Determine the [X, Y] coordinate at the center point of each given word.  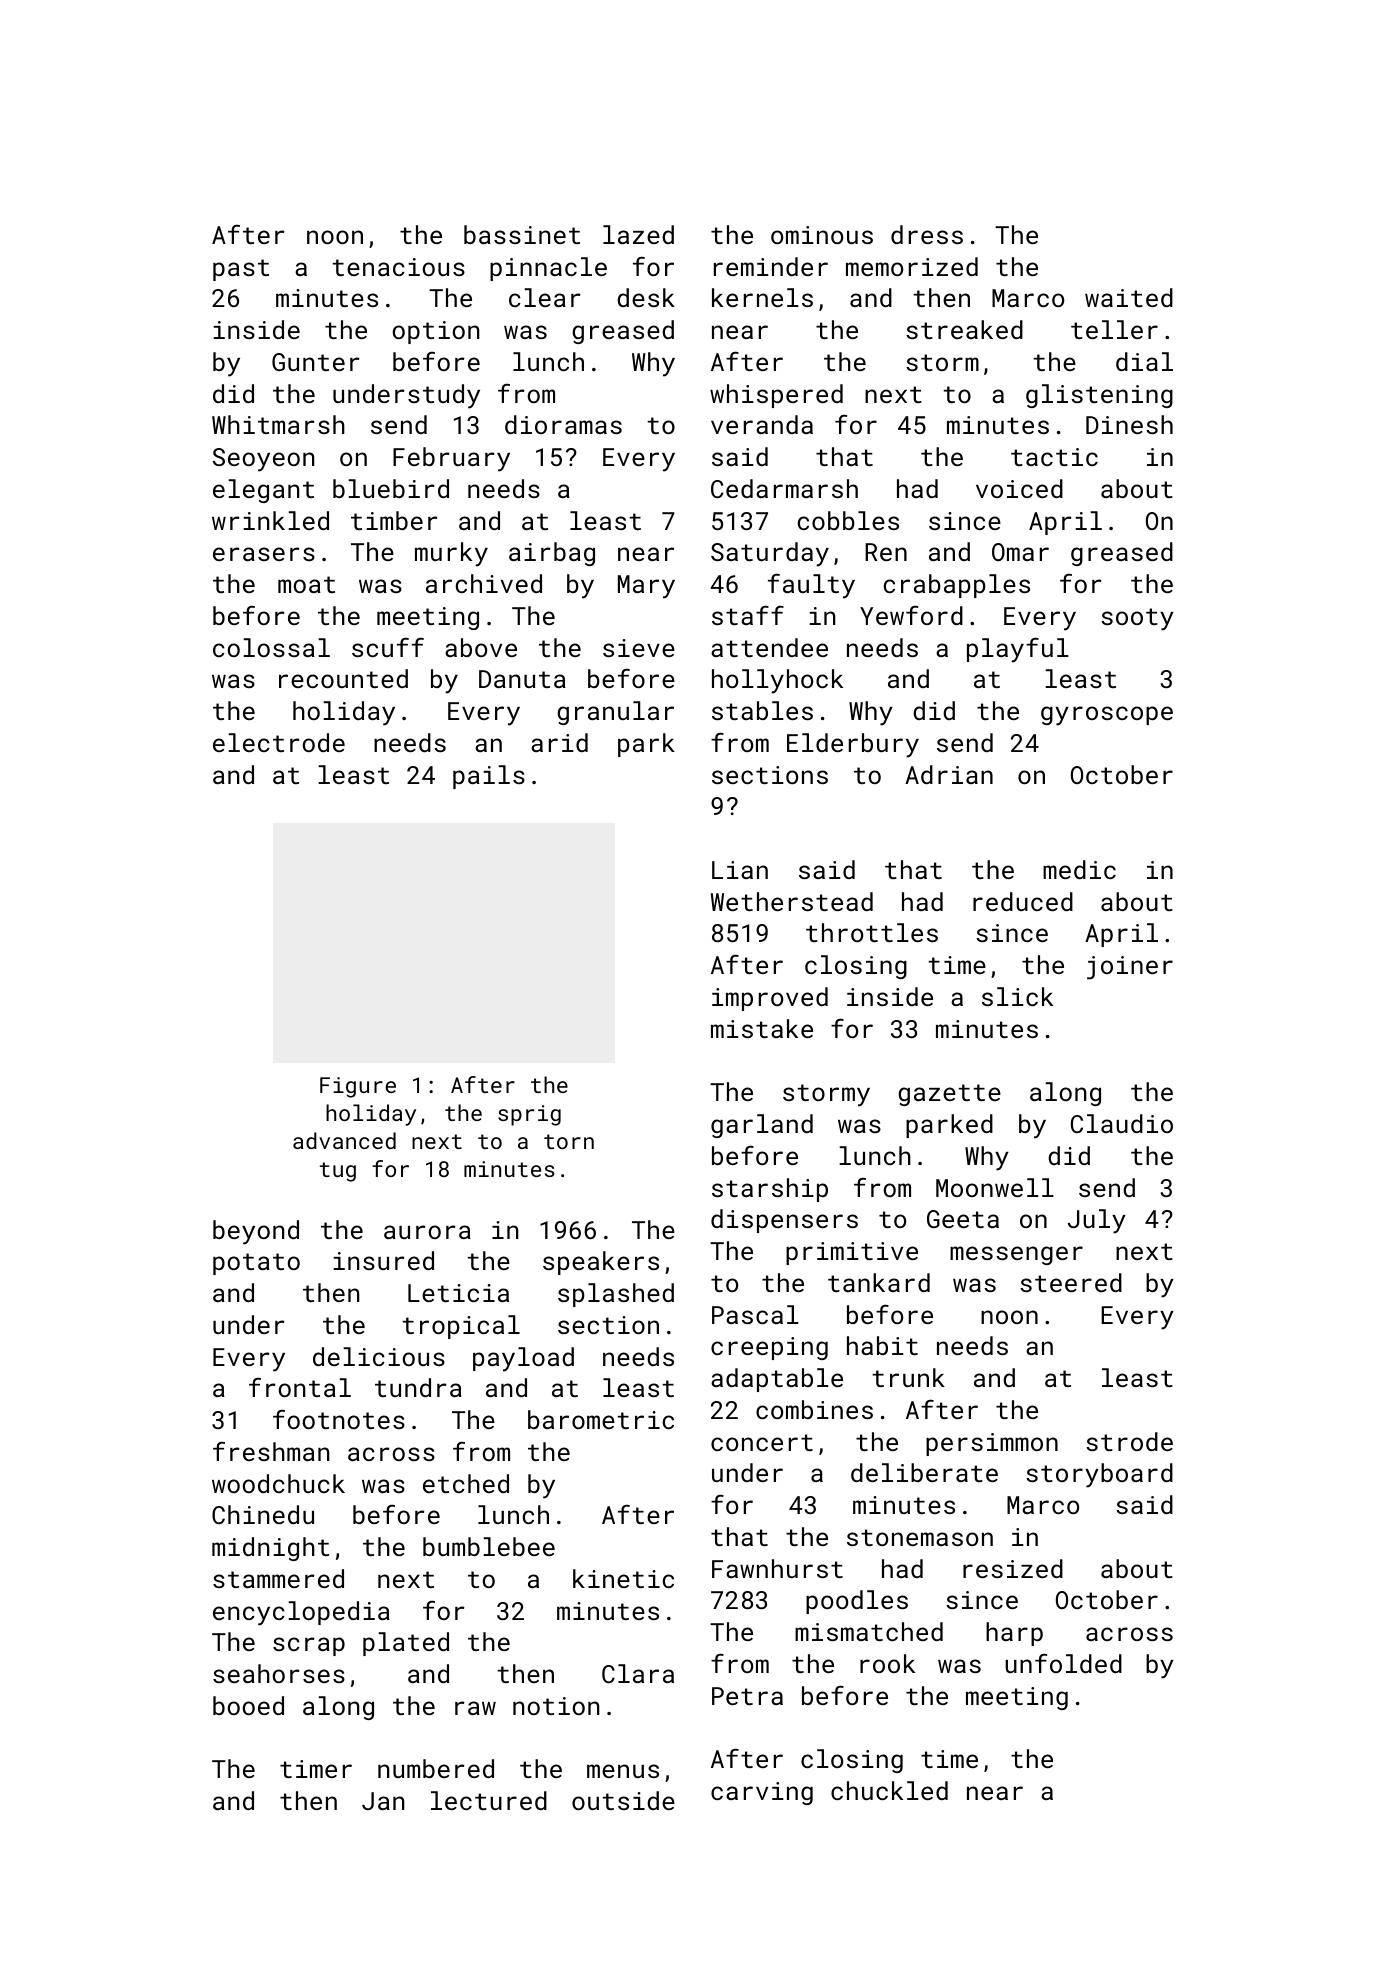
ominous [822, 235]
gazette [949, 1095]
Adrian [949, 774]
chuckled [889, 1790]
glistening [1099, 396]
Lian [740, 870]
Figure [358, 1087]
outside [623, 1800]
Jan [383, 1801]
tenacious [398, 267]
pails [489, 777]
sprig [529, 1115]
